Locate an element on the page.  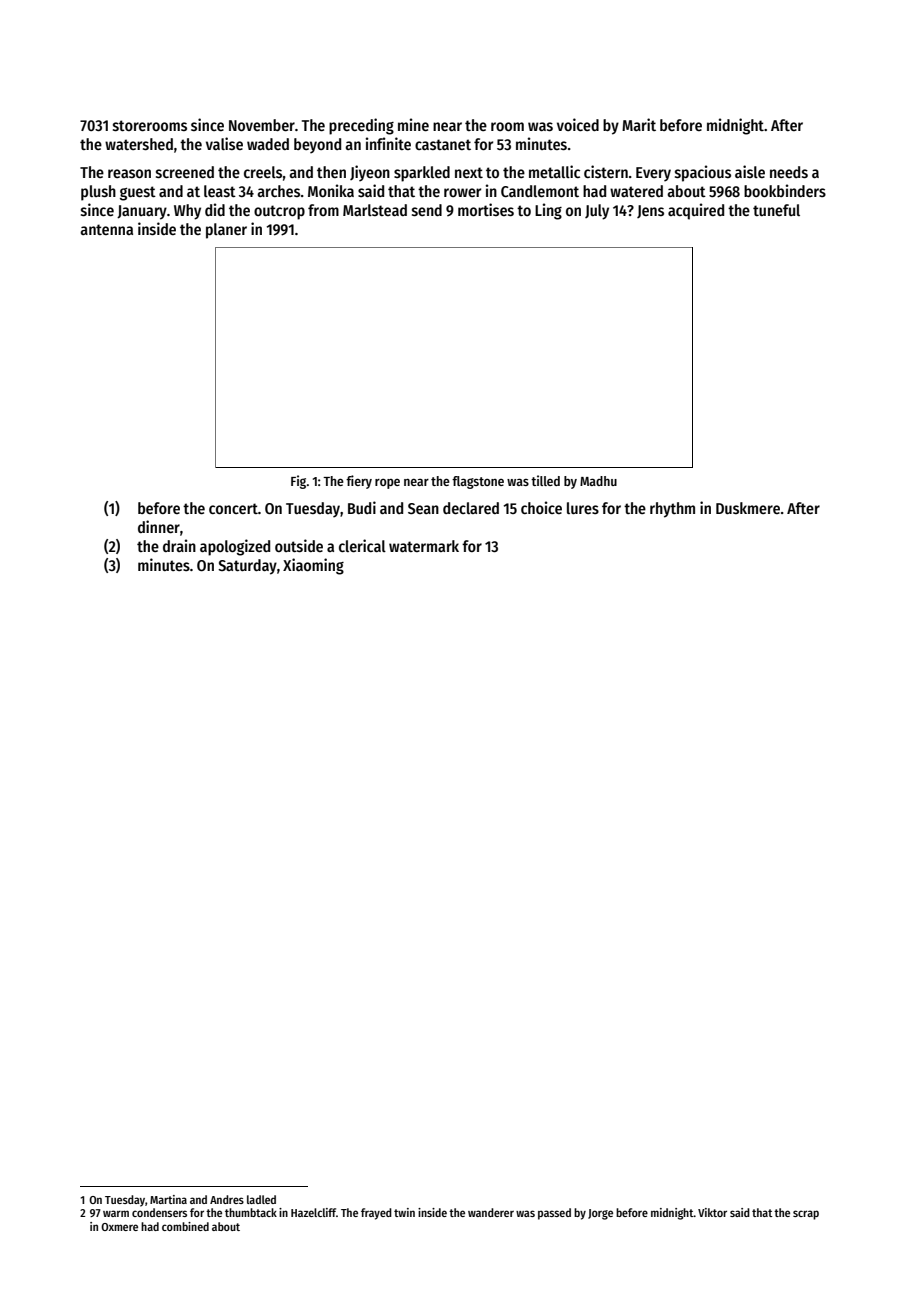
did is located at coordinates (215, 209).
